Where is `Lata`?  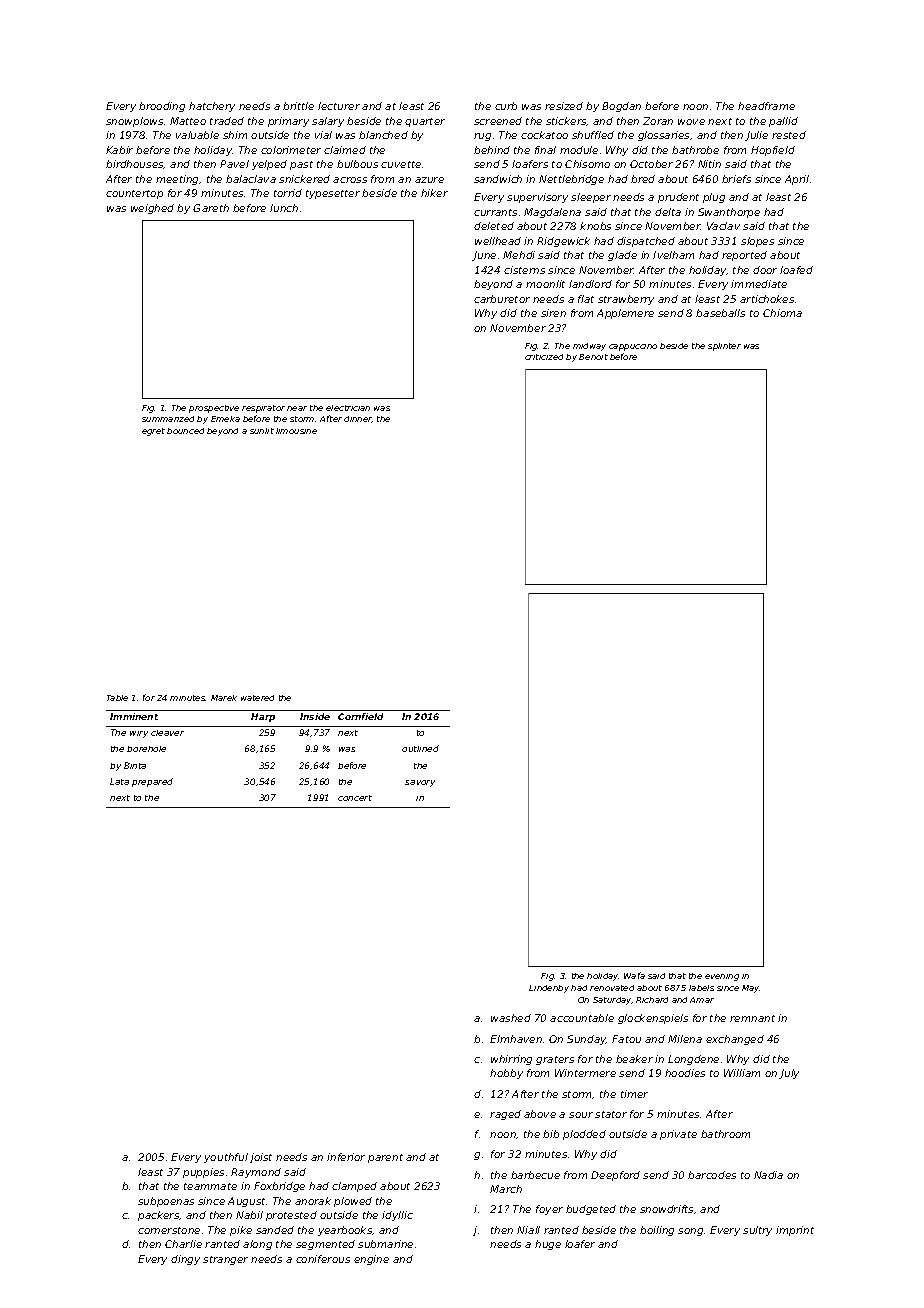
Lata is located at coordinates (119, 781).
